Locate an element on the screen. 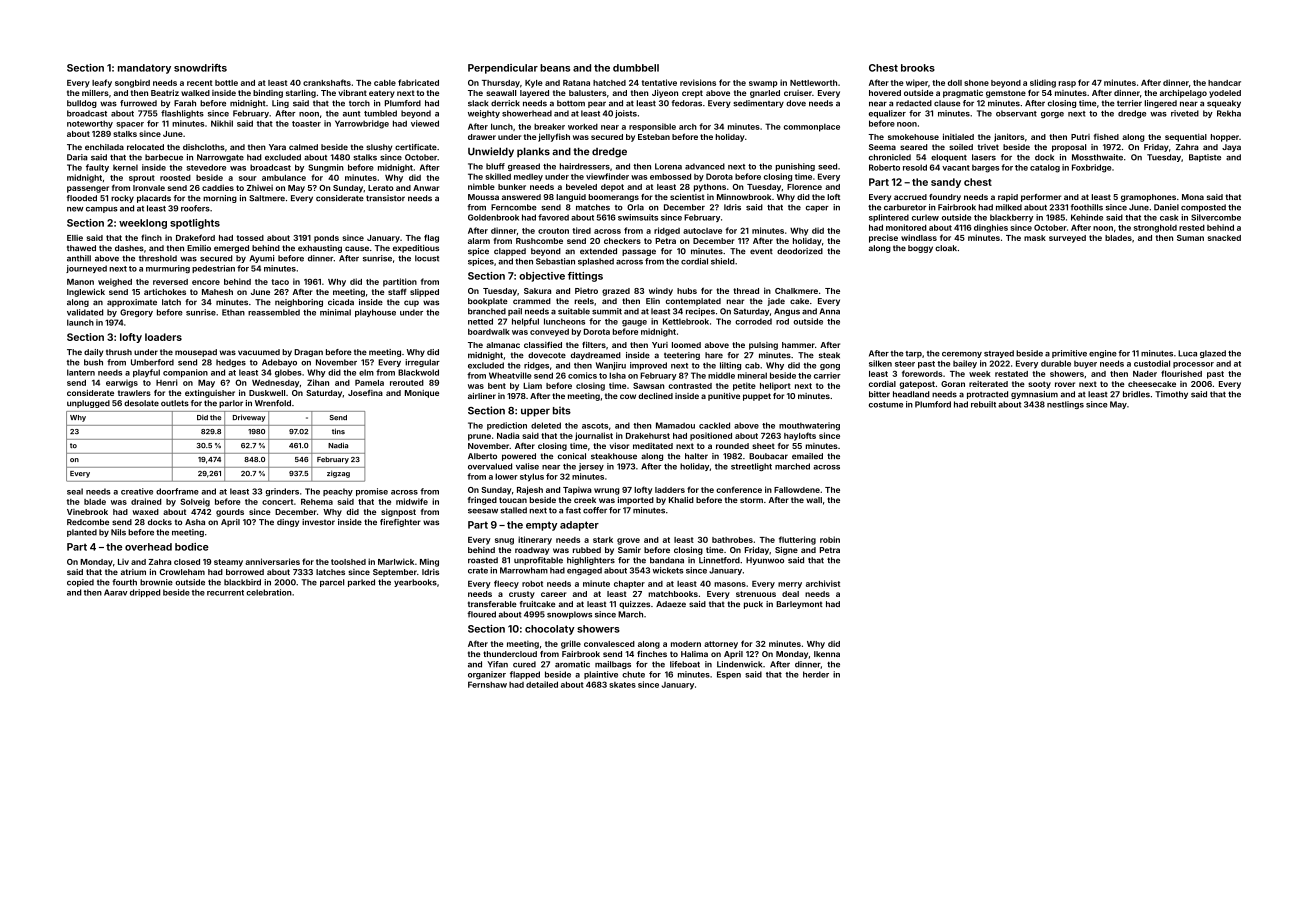 This screenshot has height=924, width=1308. celebration is located at coordinates (269, 592).
